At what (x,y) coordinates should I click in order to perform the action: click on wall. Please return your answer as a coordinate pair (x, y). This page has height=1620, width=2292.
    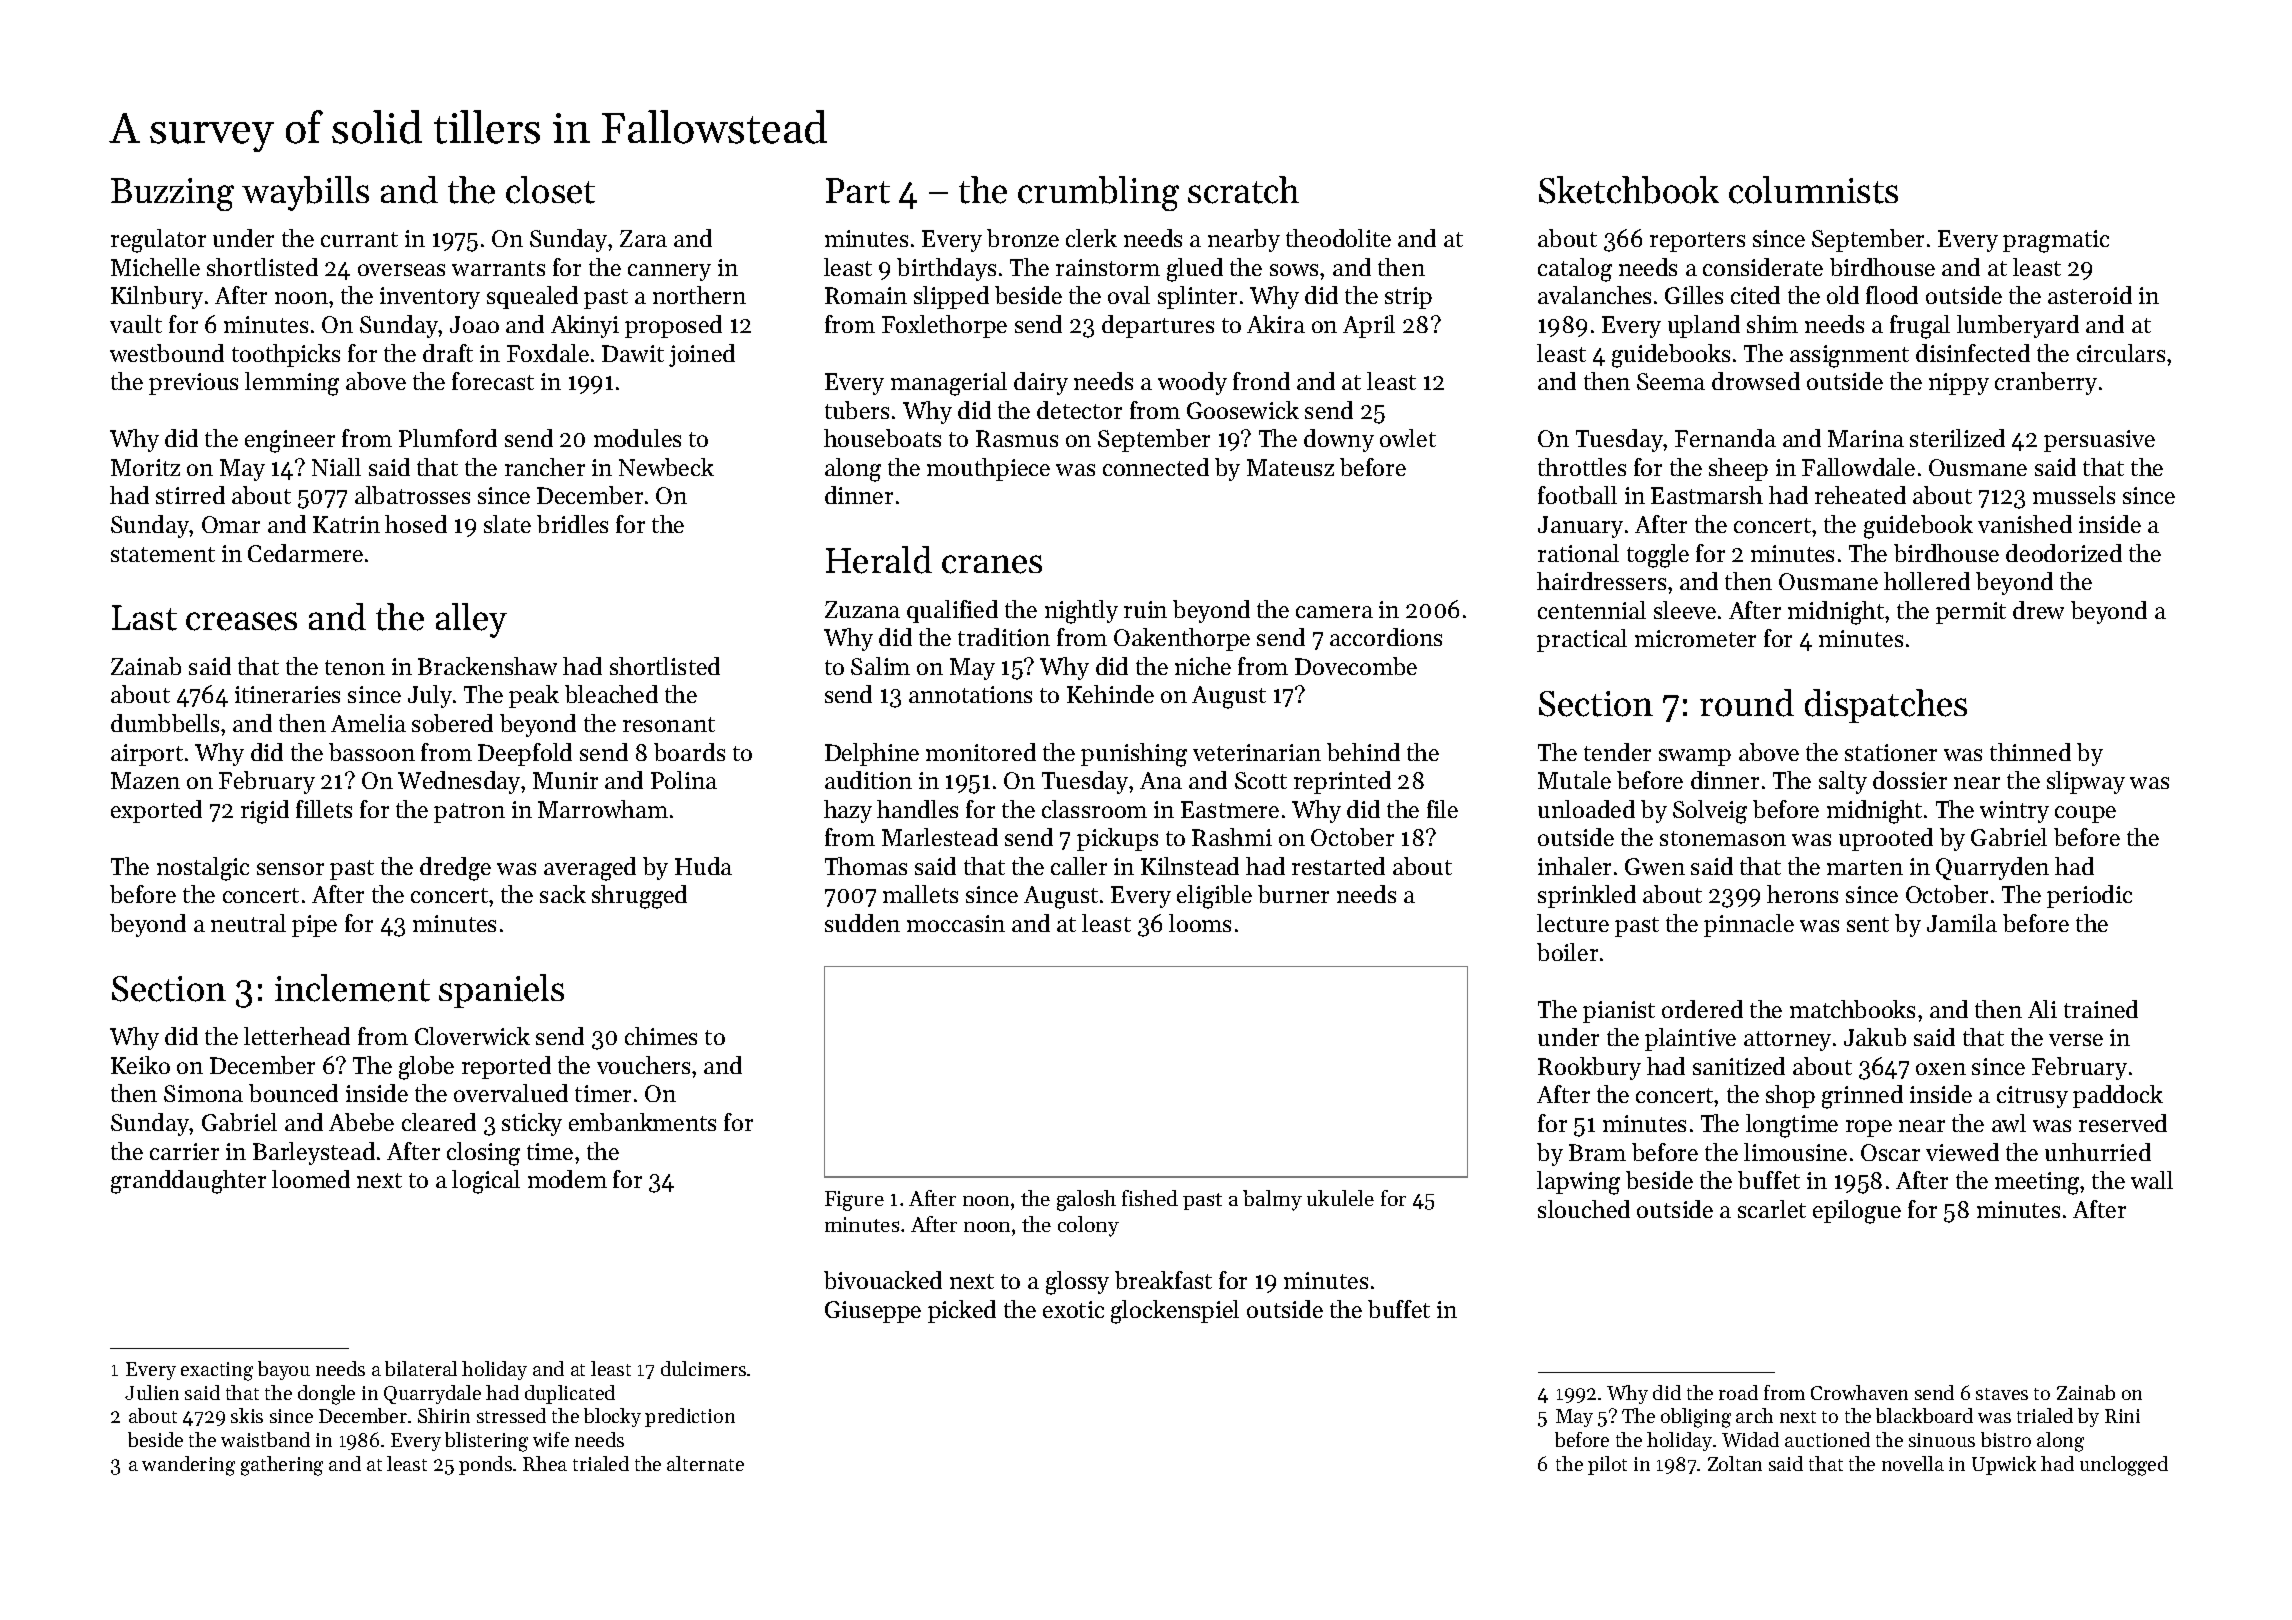
    Looking at the image, I should click on (2152, 1180).
